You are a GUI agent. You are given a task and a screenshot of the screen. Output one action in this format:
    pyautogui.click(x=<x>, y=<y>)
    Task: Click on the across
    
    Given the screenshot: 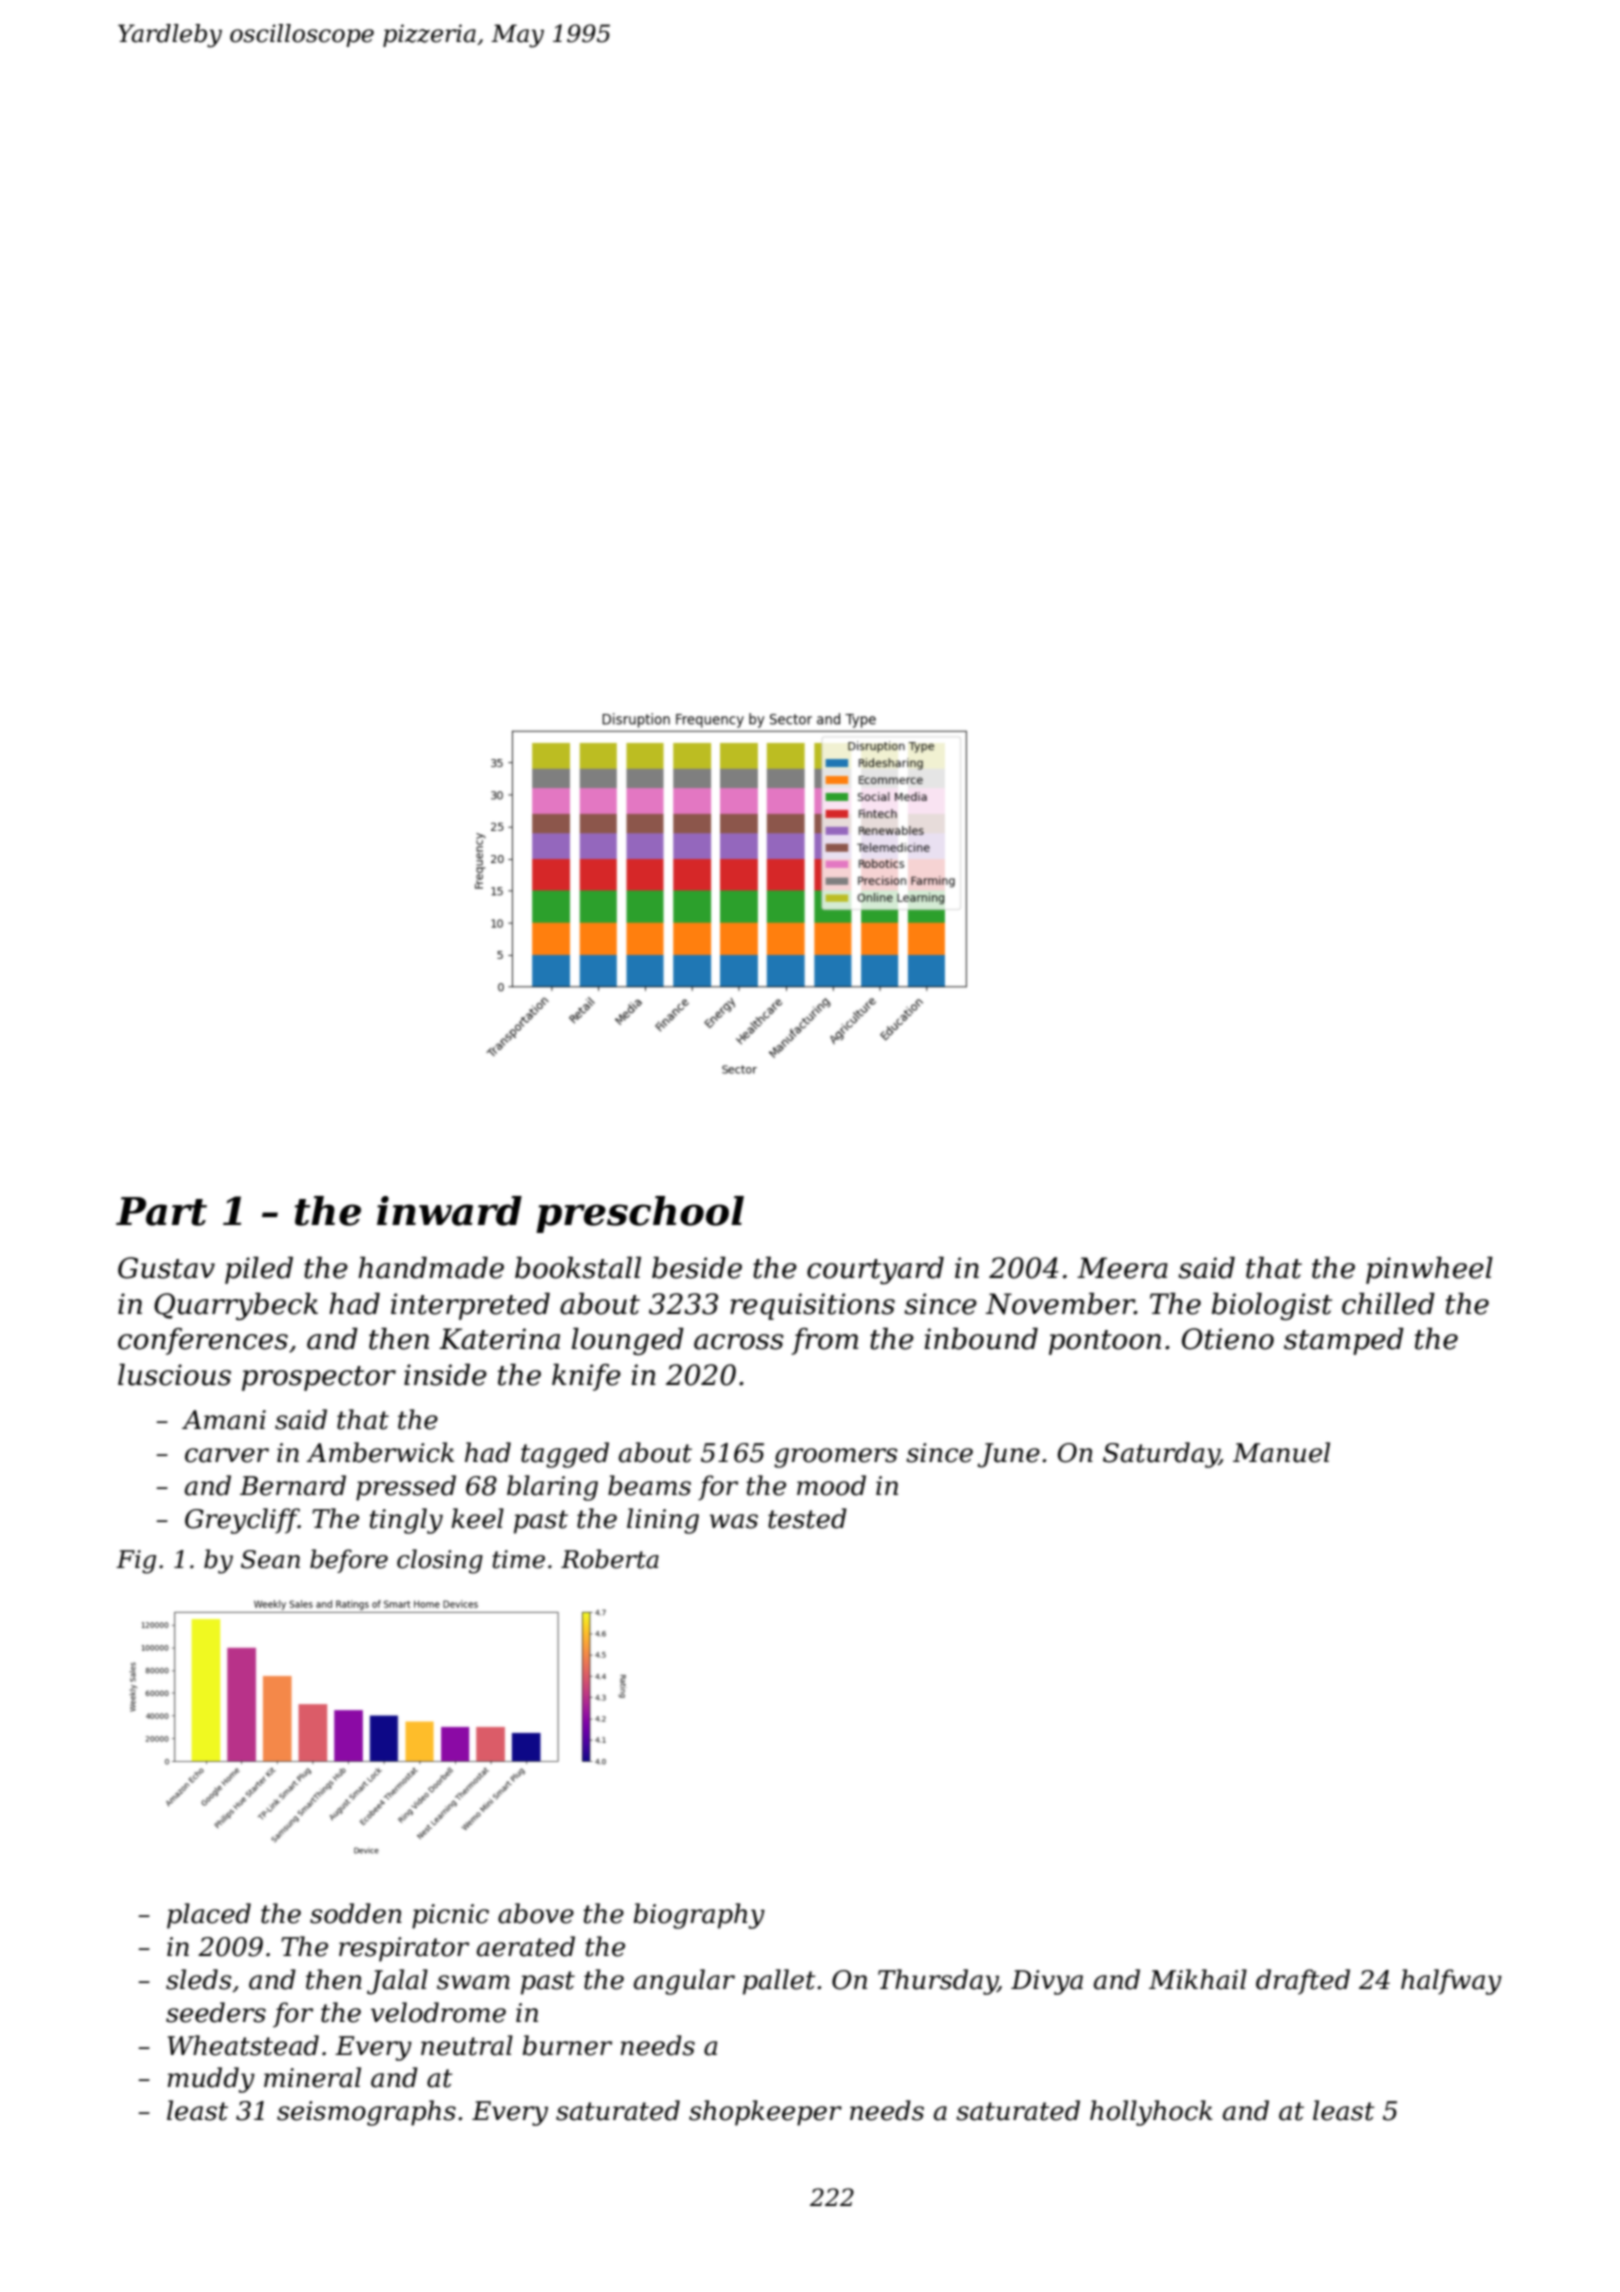 What is the action you would take?
    pyautogui.click(x=739, y=1342)
